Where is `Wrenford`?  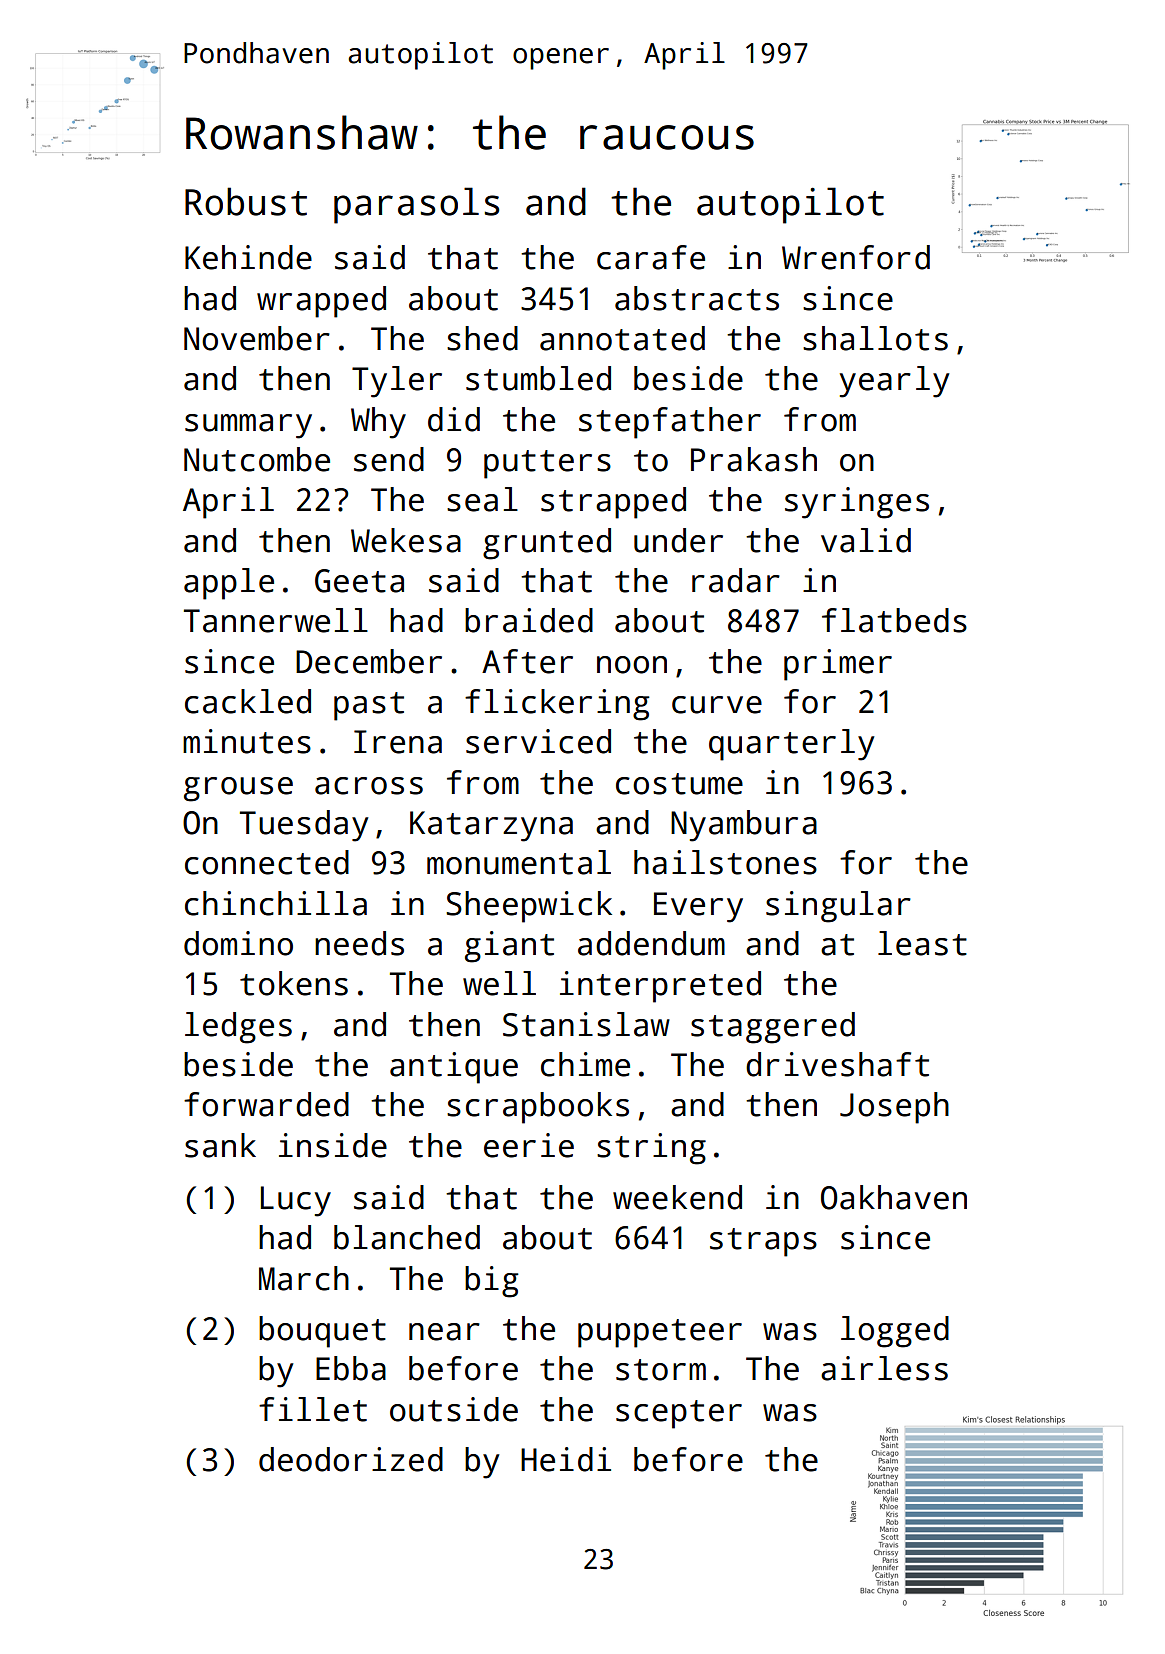
Wrenford is located at coordinates (856, 257).
